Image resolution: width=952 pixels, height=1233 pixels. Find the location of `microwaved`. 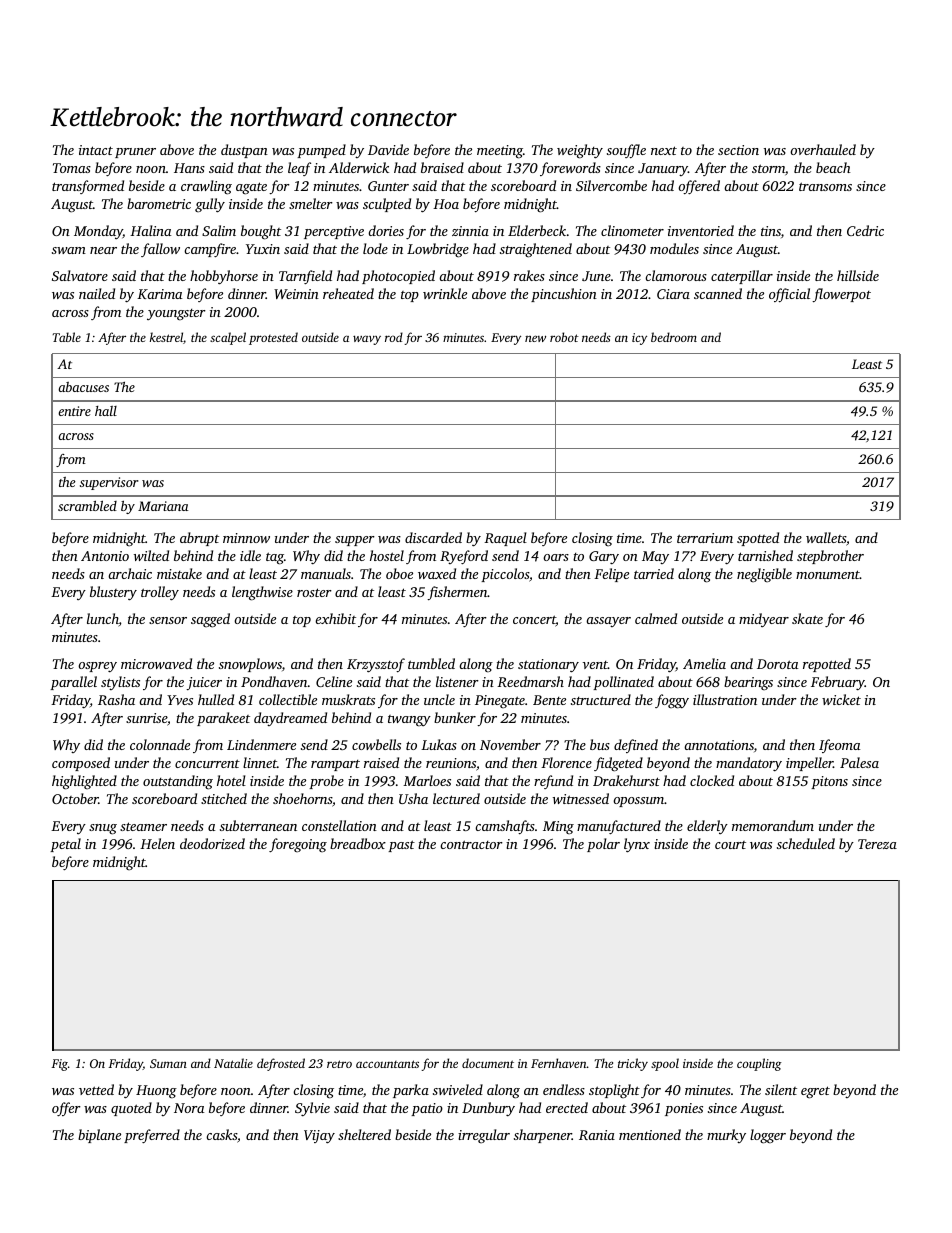

microwaved is located at coordinates (156, 663).
